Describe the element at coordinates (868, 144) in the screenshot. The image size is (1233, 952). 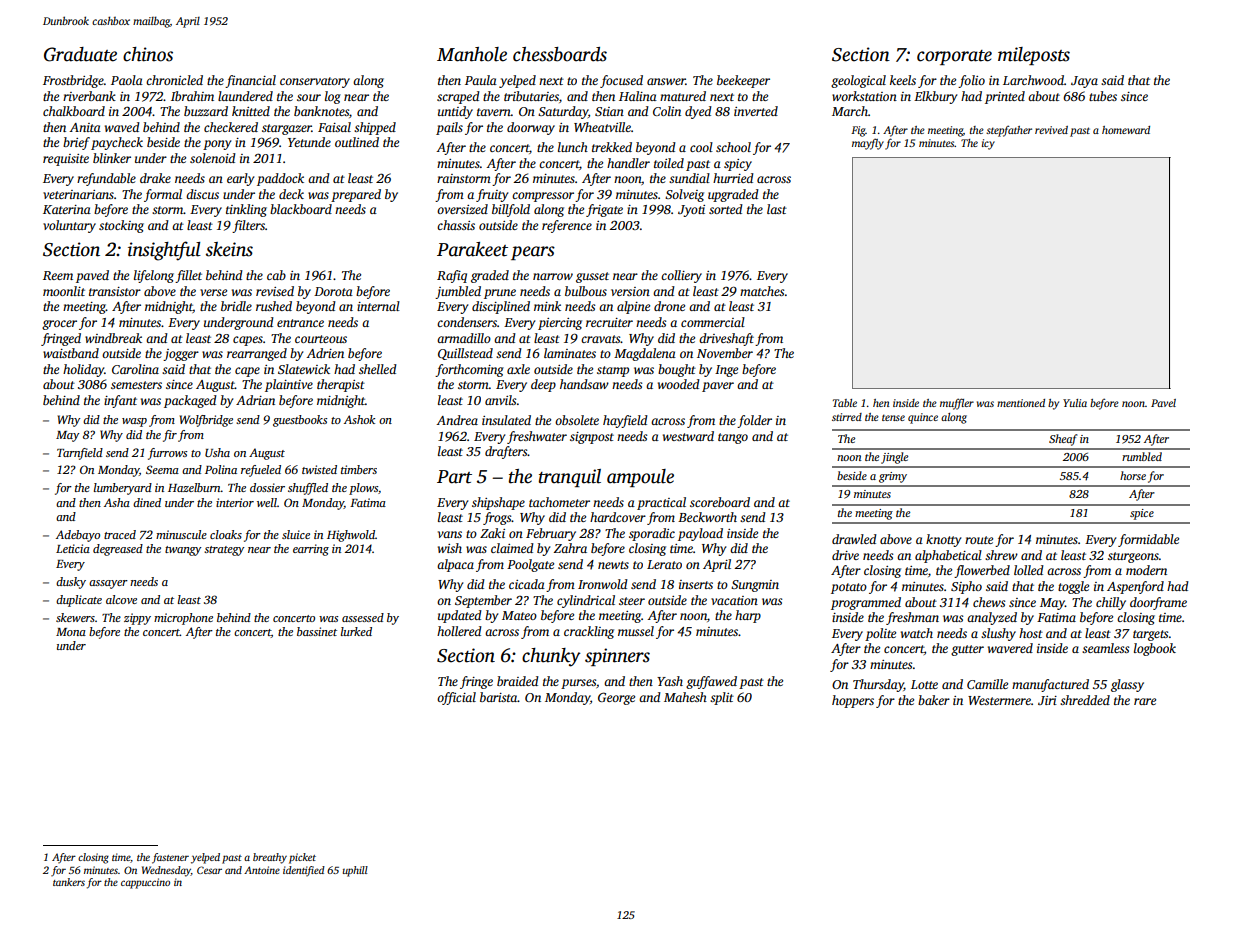
I see `mayfly` at that location.
